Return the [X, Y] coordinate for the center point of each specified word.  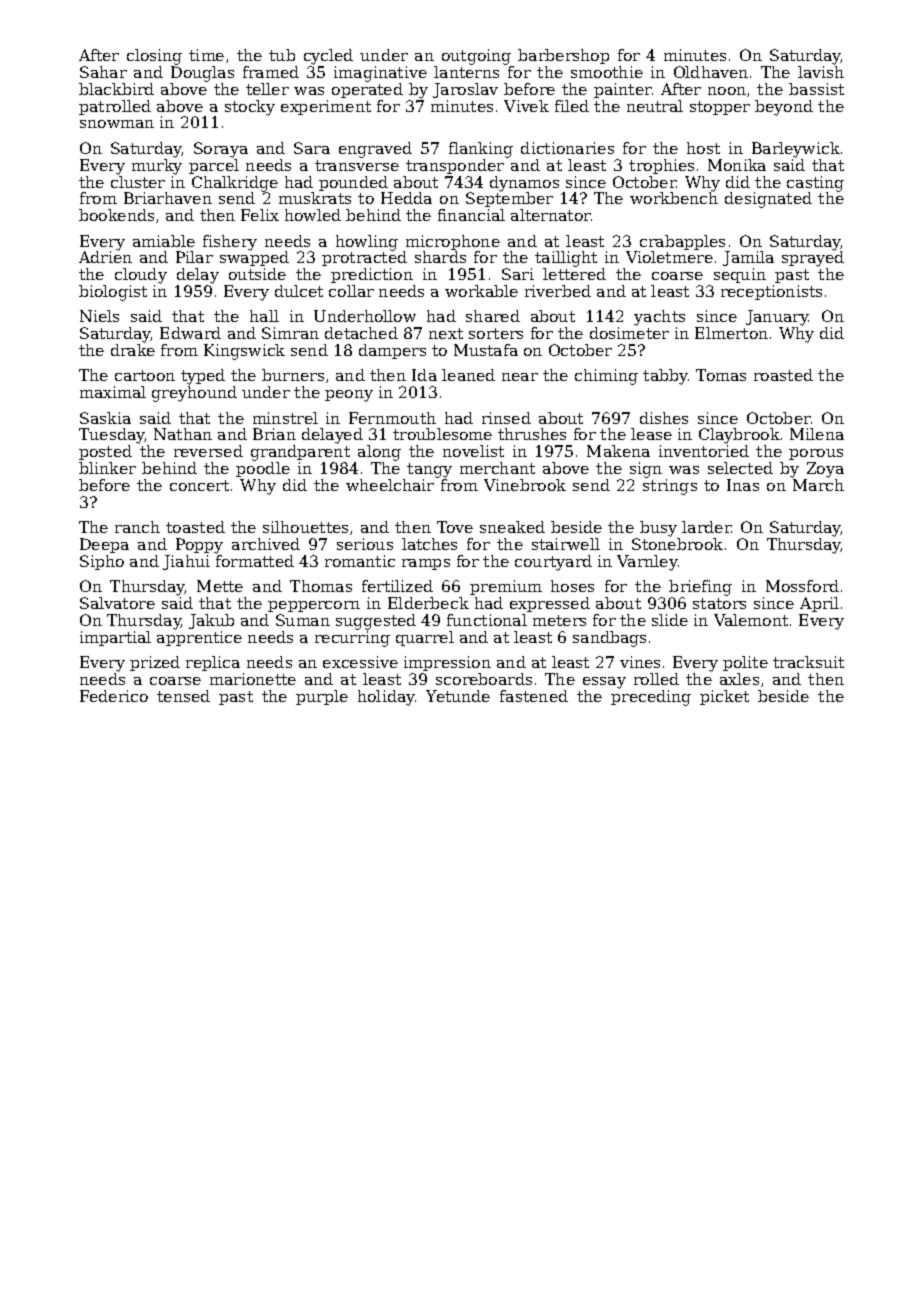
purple [322, 697]
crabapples [682, 242]
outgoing [476, 57]
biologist [113, 293]
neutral [655, 106]
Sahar [103, 72]
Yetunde [458, 696]
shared [493, 316]
